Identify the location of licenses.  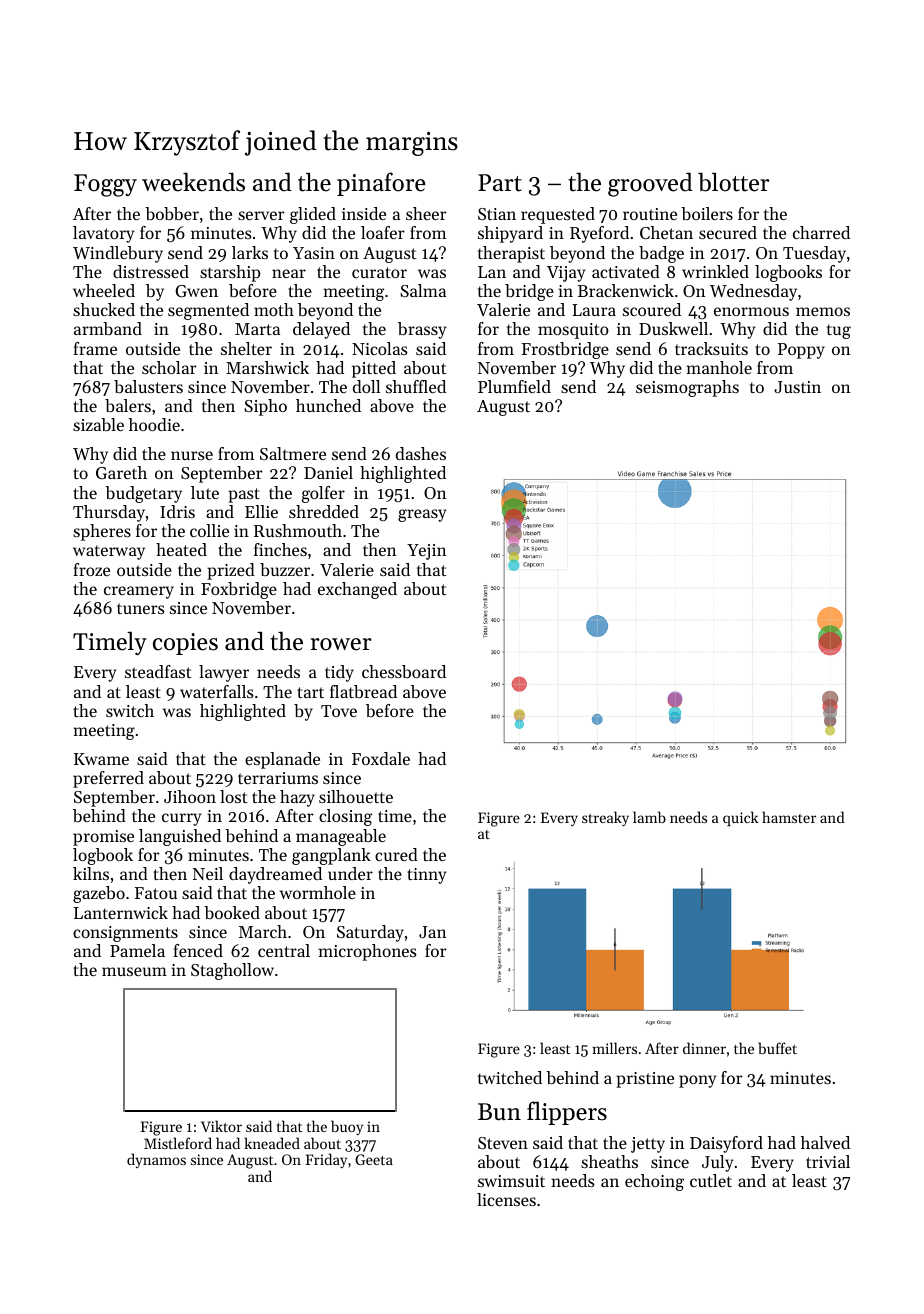
(506, 1199).
